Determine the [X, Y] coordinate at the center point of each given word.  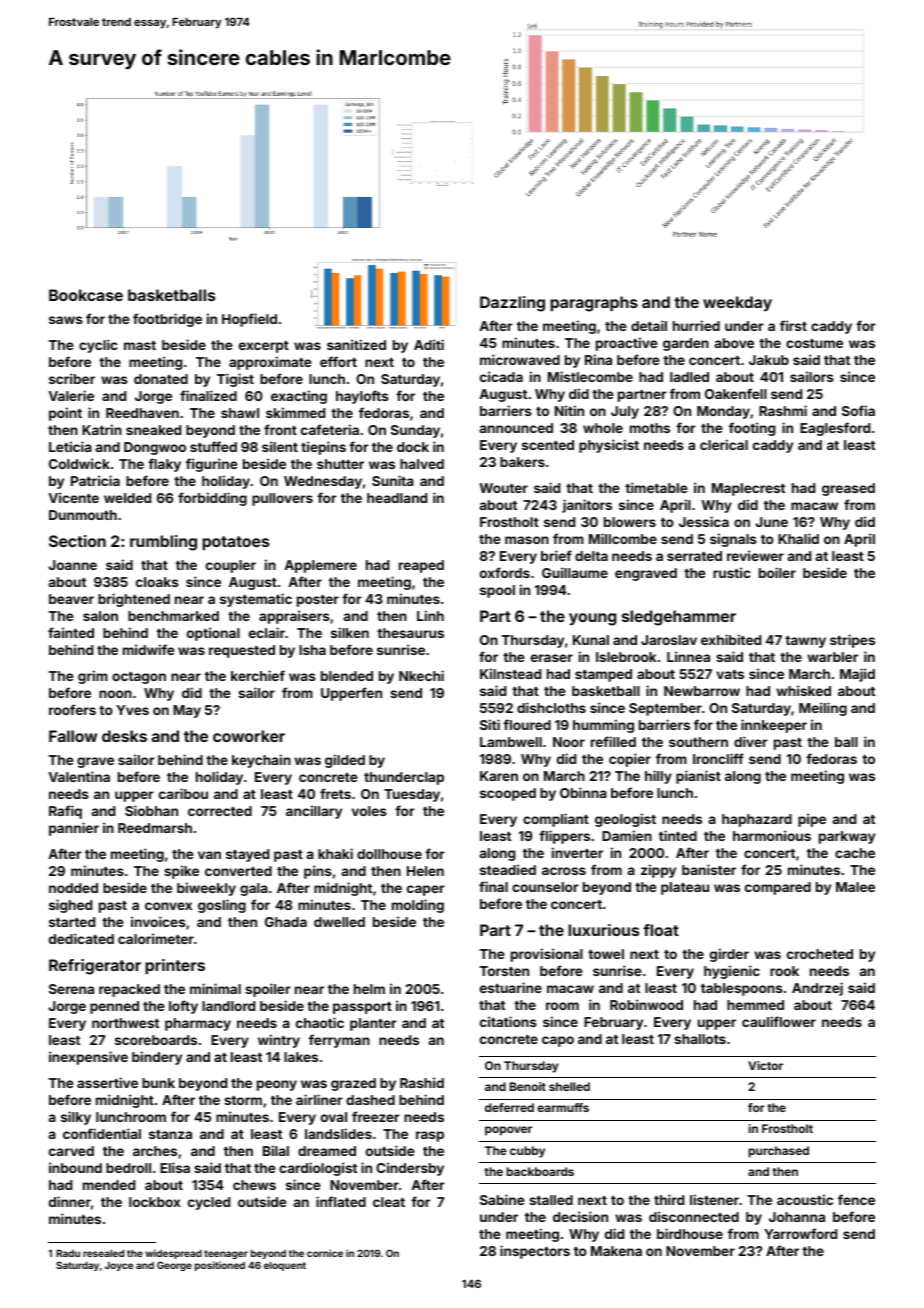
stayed [247, 855]
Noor [569, 742]
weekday [737, 304]
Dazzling [512, 304]
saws [66, 320]
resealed [103, 1253]
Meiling [823, 709]
